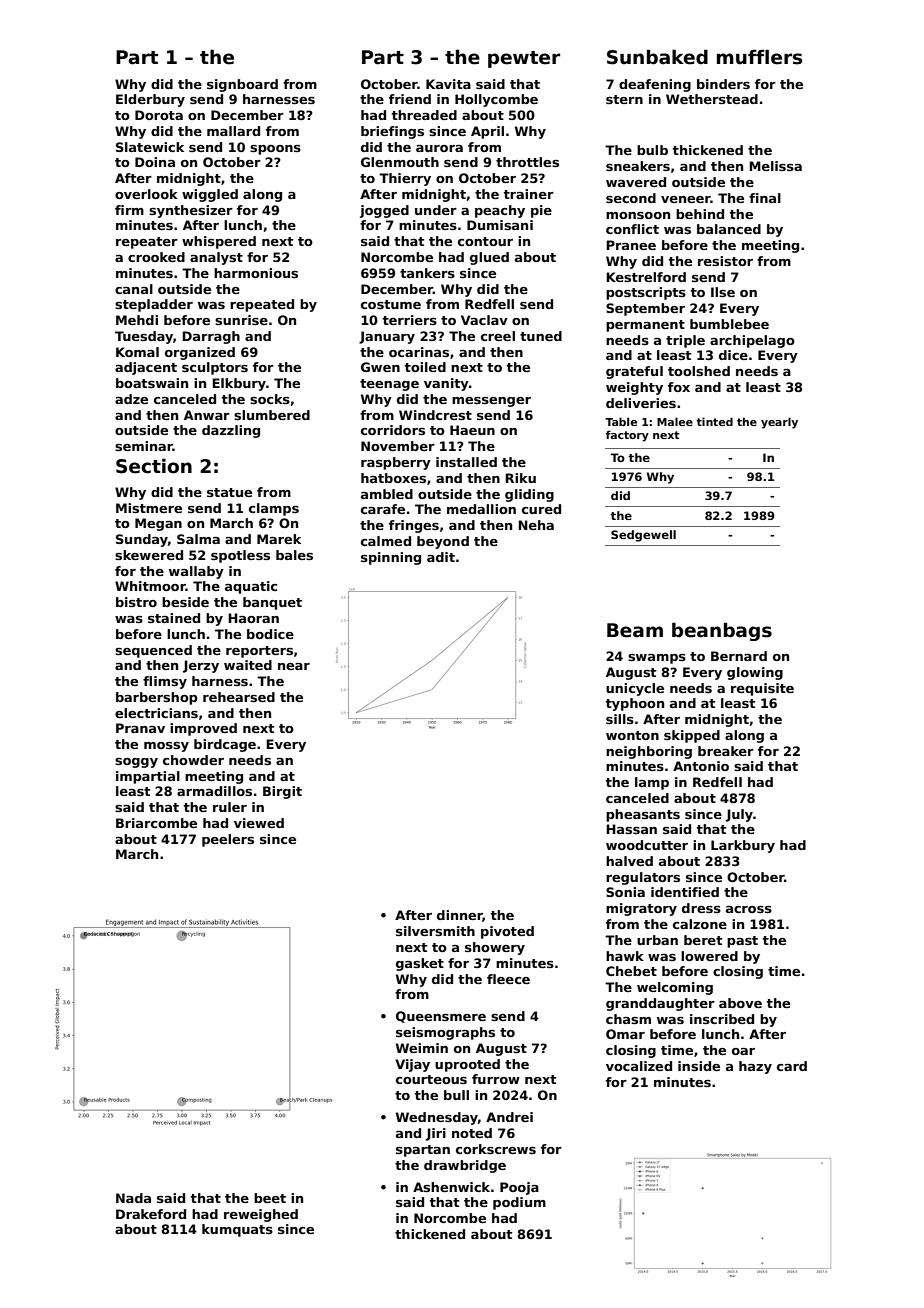 The height and width of the screenshot is (1308, 924). Describe the element at coordinates (631, 829) in the screenshot. I see `Hassan` at that location.
